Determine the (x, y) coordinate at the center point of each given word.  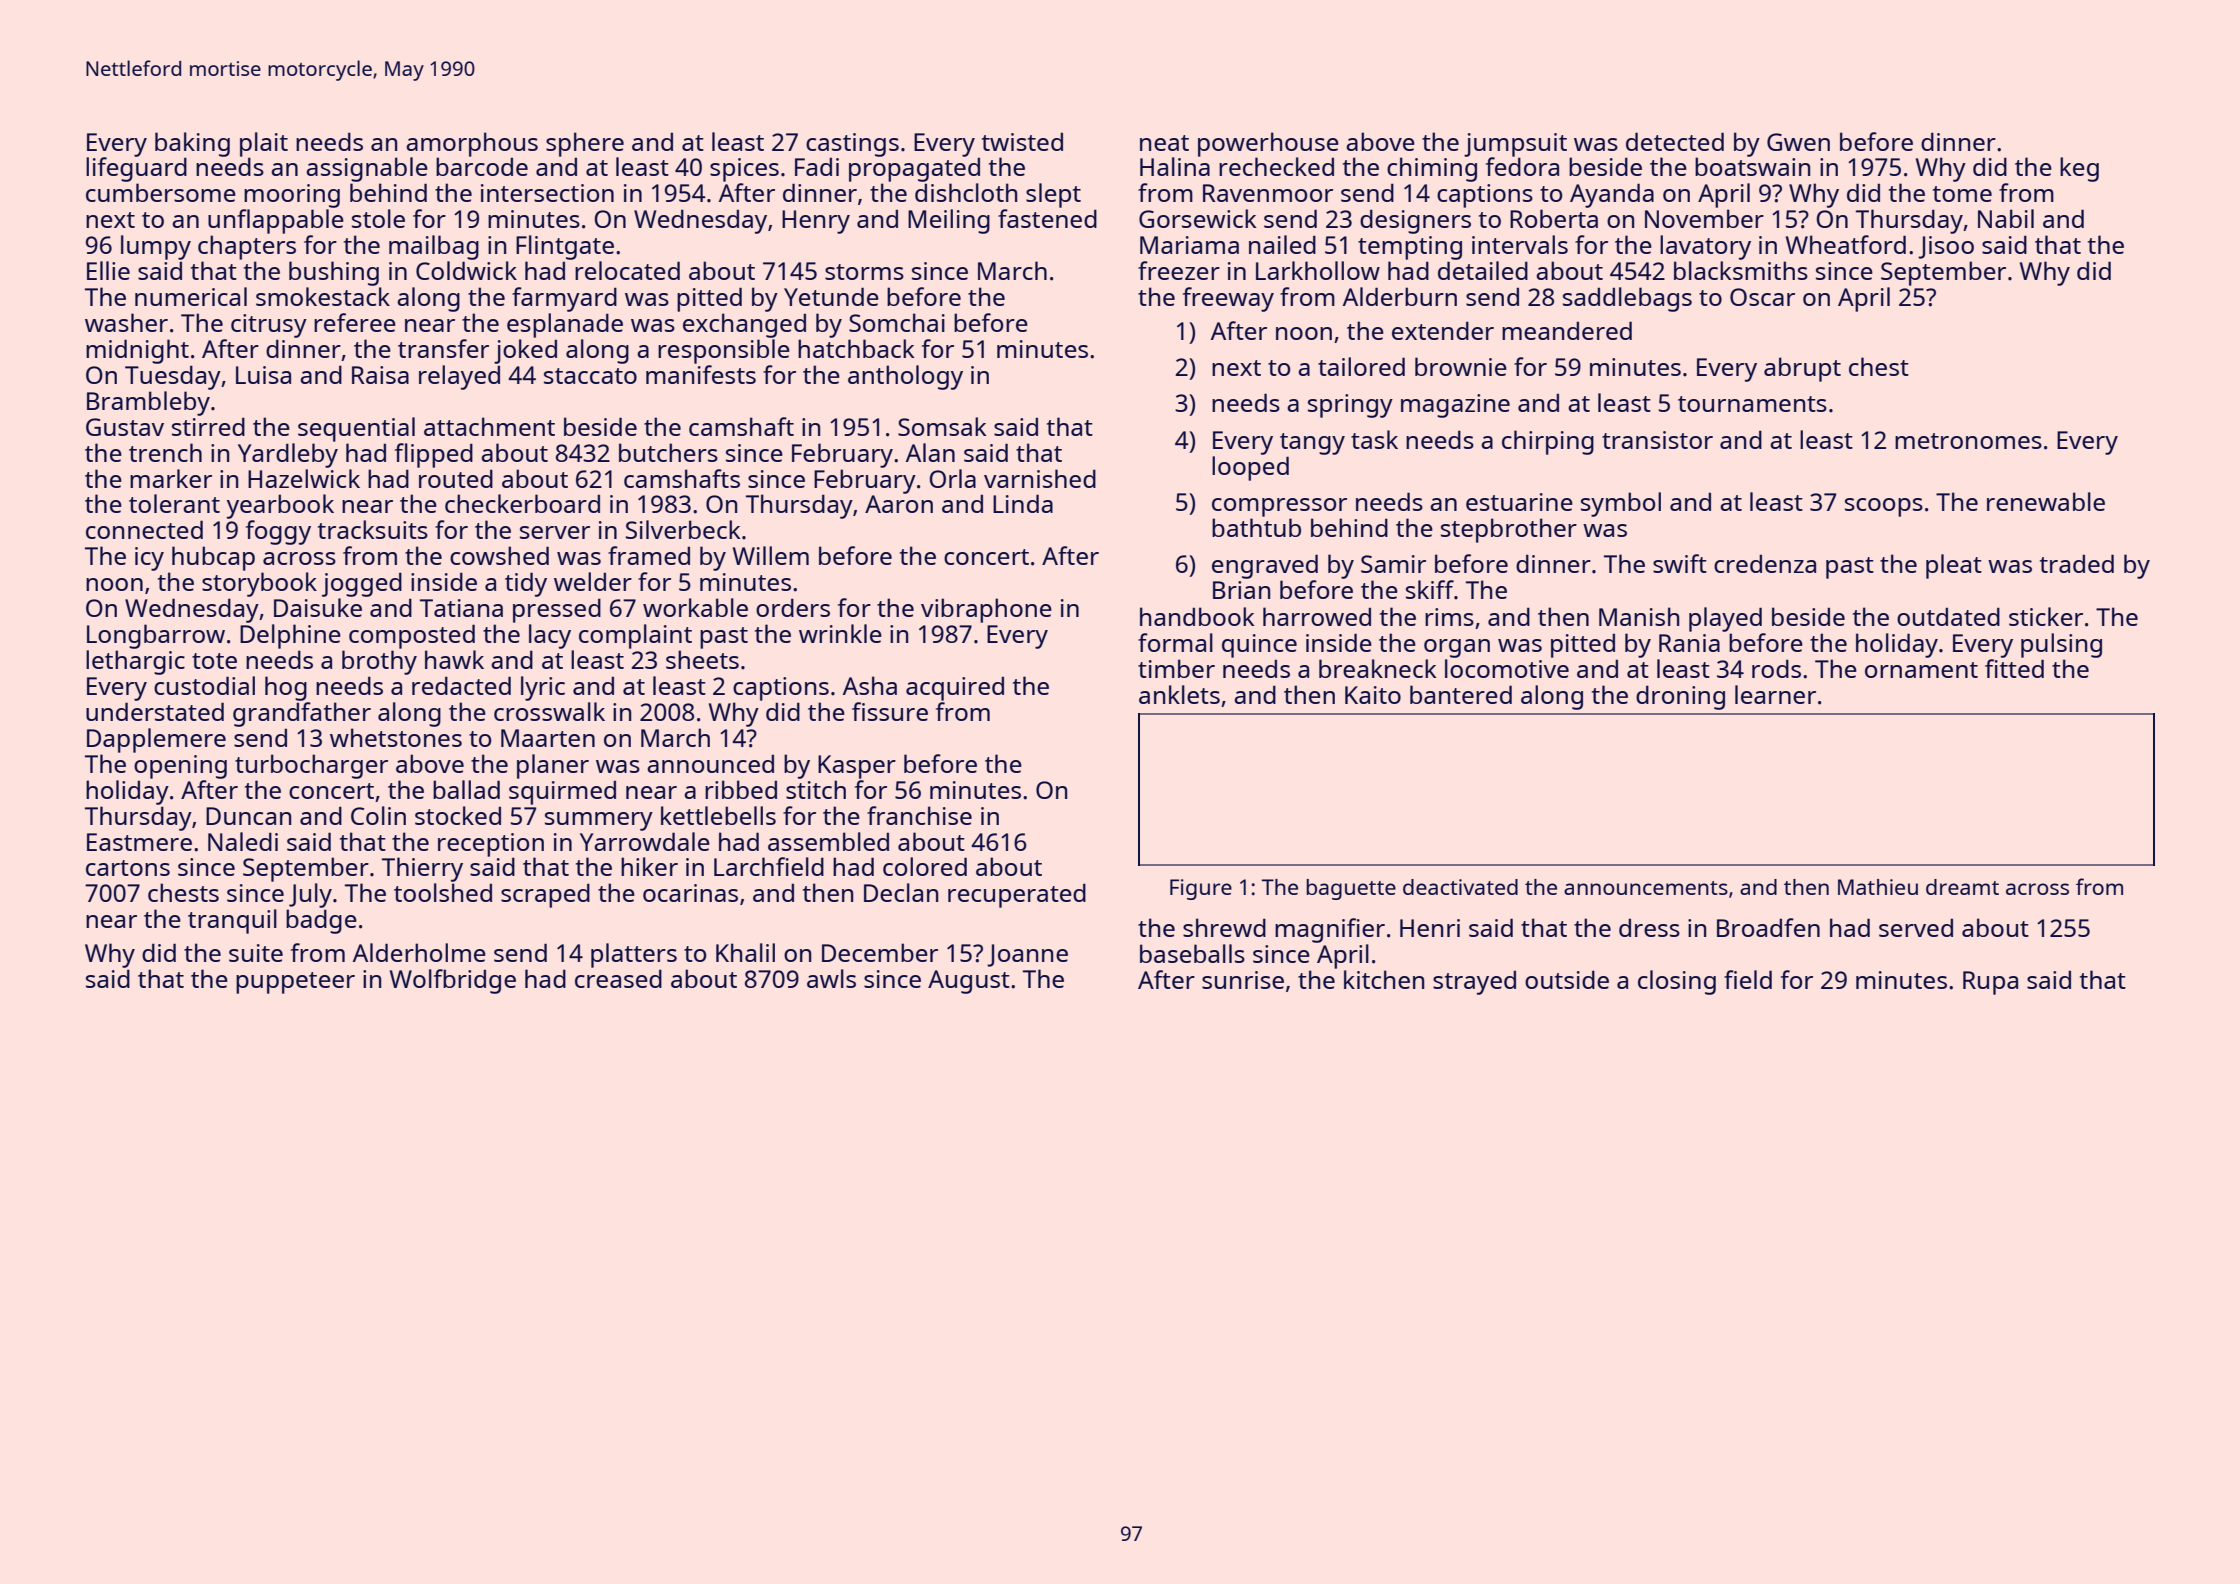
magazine (1455, 406)
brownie (1461, 366)
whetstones (396, 737)
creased (618, 978)
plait (264, 144)
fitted (2014, 668)
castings (852, 145)
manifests (701, 374)
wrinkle (840, 633)
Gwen (1798, 142)
